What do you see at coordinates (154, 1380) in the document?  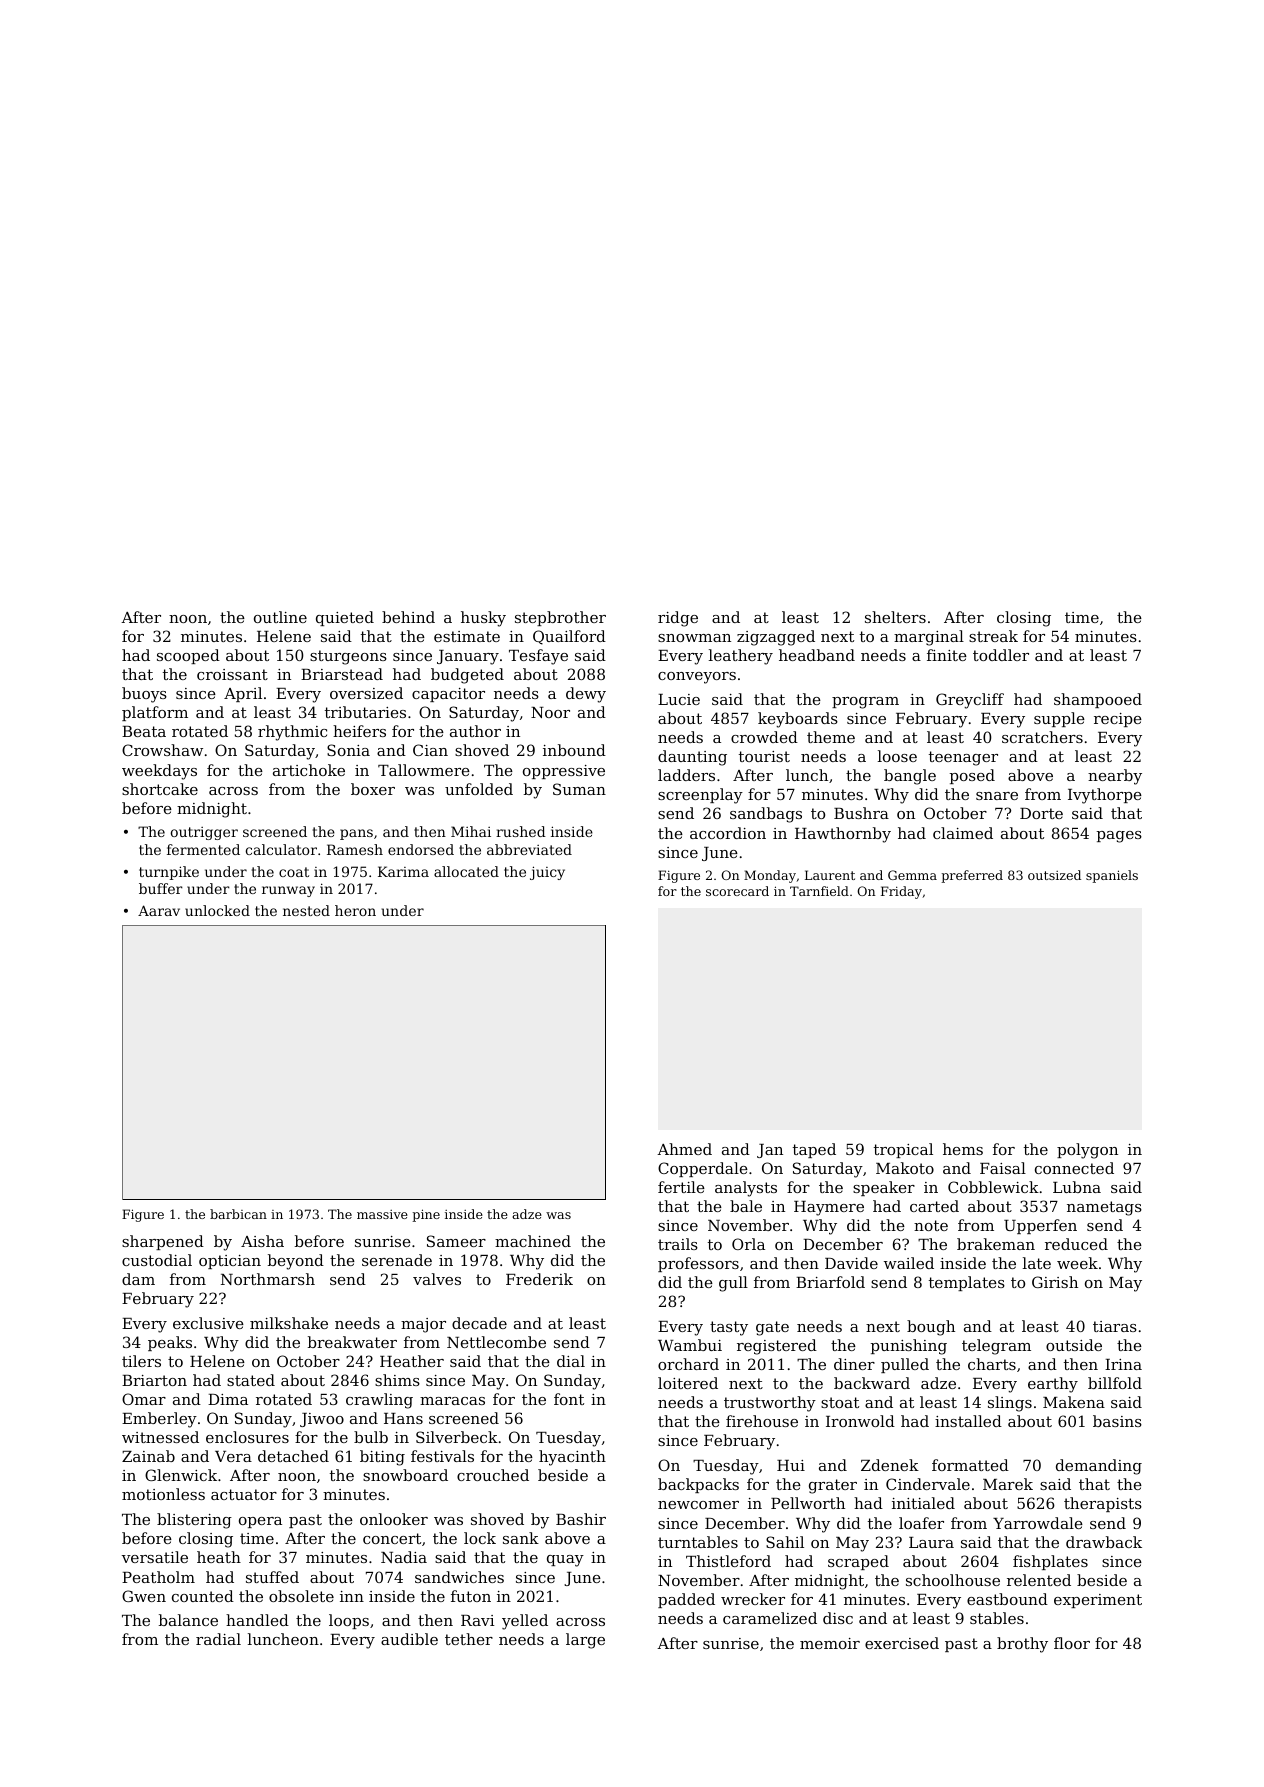 I see `Briarton` at bounding box center [154, 1380].
